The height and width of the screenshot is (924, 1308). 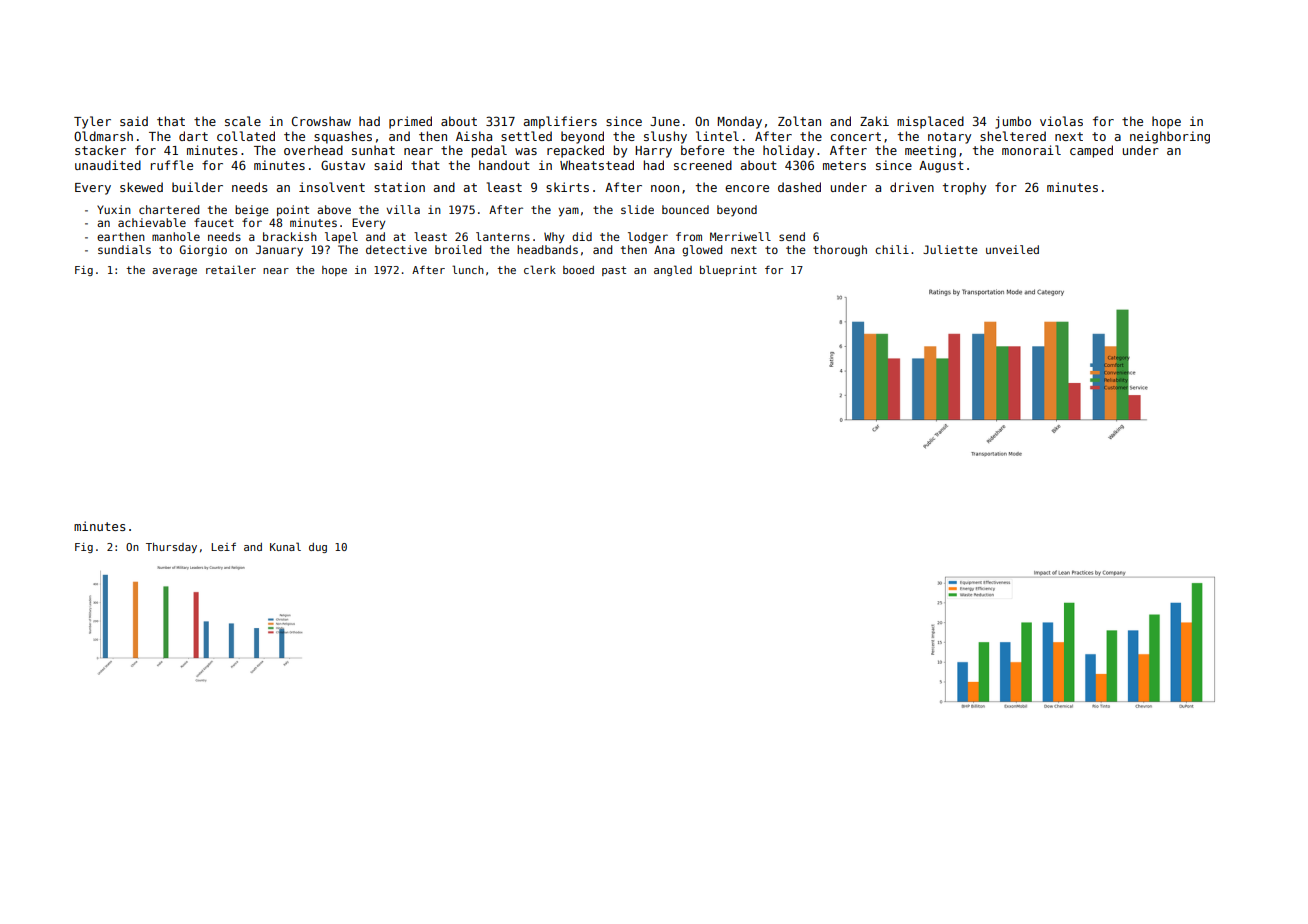 I want to click on dug, so click(x=318, y=548).
